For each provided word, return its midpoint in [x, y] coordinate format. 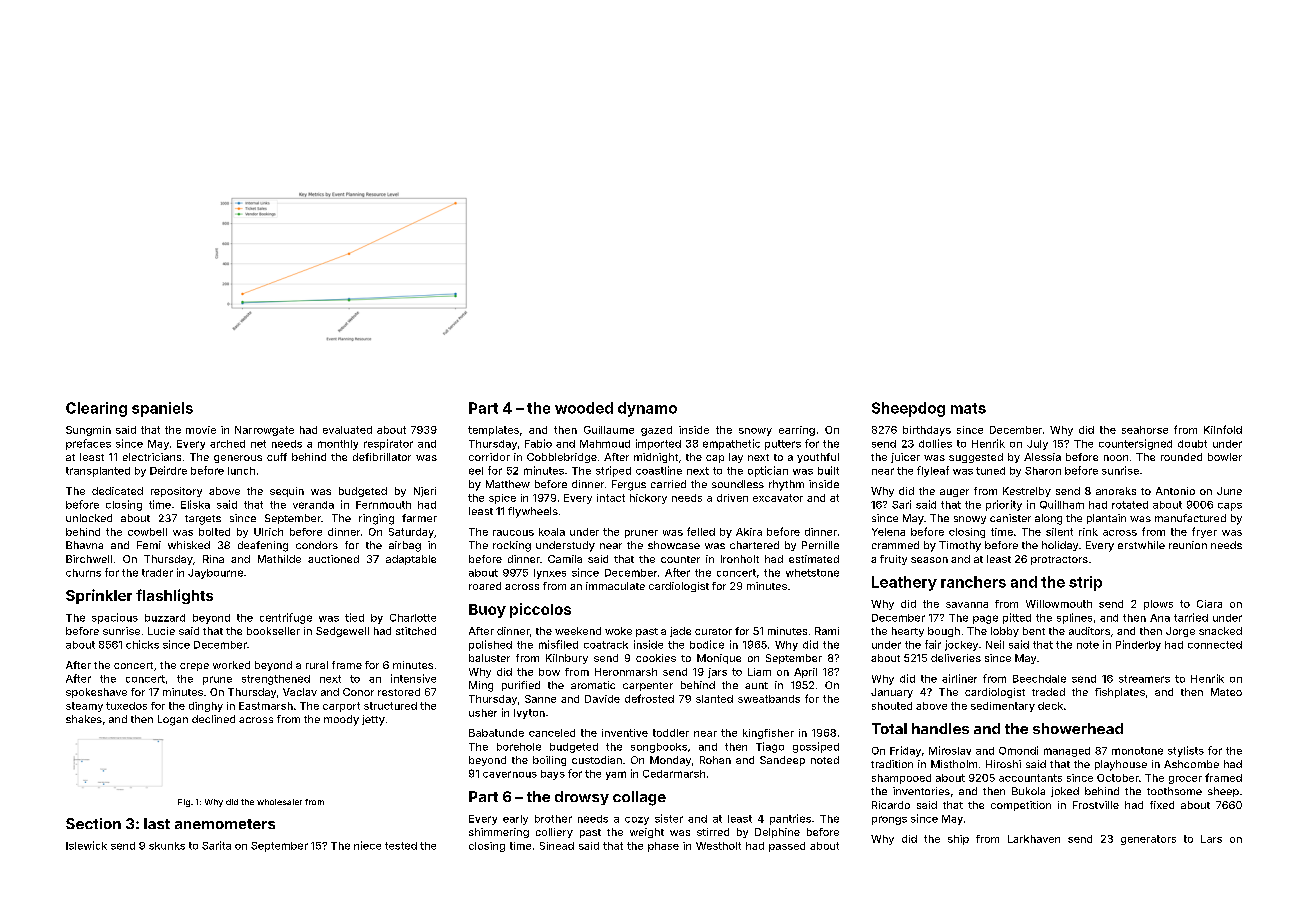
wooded [584, 408]
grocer [1185, 780]
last [157, 823]
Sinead [557, 846]
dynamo [647, 409]
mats [968, 408]
